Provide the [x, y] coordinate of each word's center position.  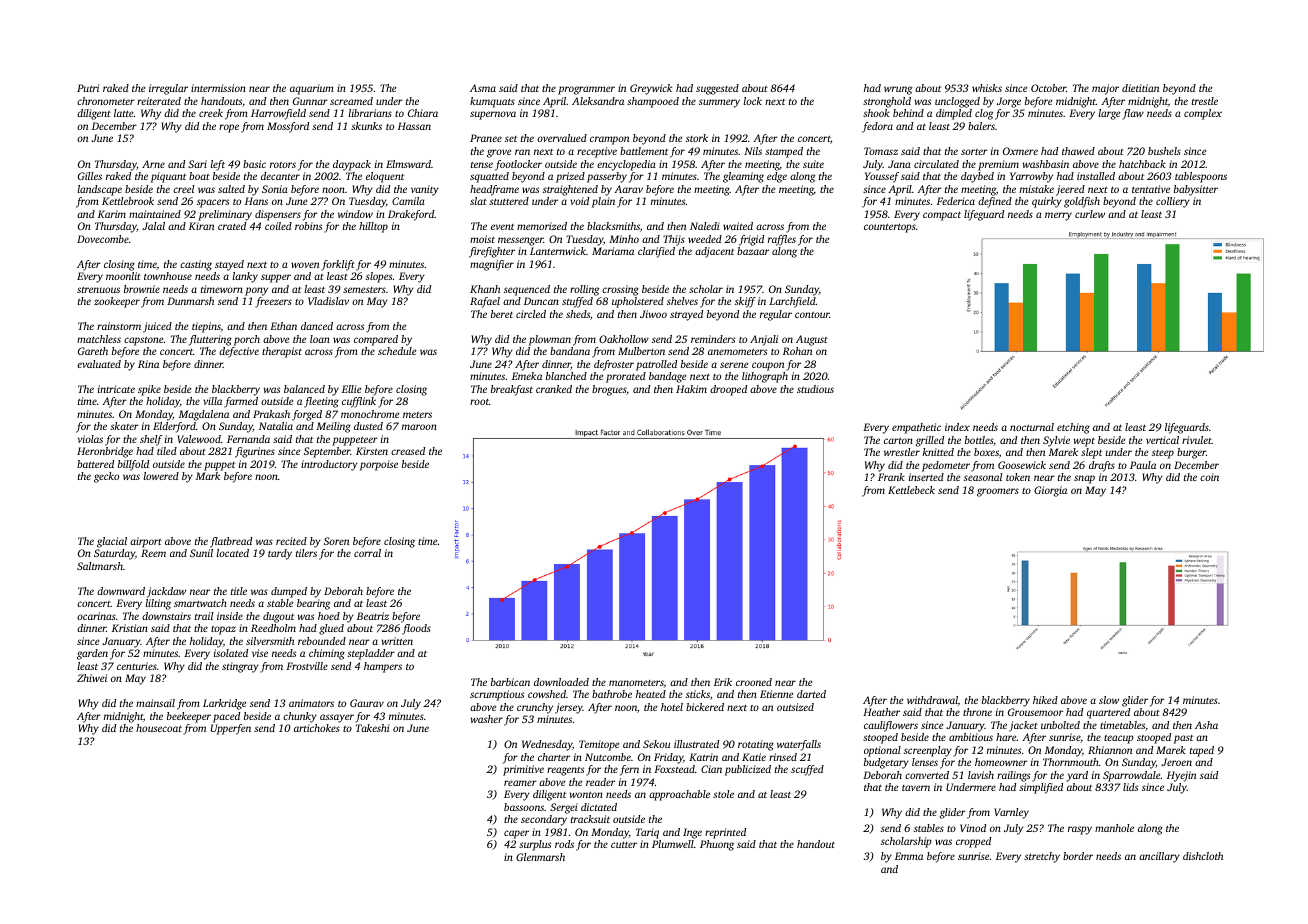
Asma [483, 88]
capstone [143, 341]
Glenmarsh [540, 857]
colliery [1173, 202]
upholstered [638, 302]
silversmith [270, 641]
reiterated [159, 101]
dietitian [1140, 88]
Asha [1206, 725]
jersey [569, 708]
